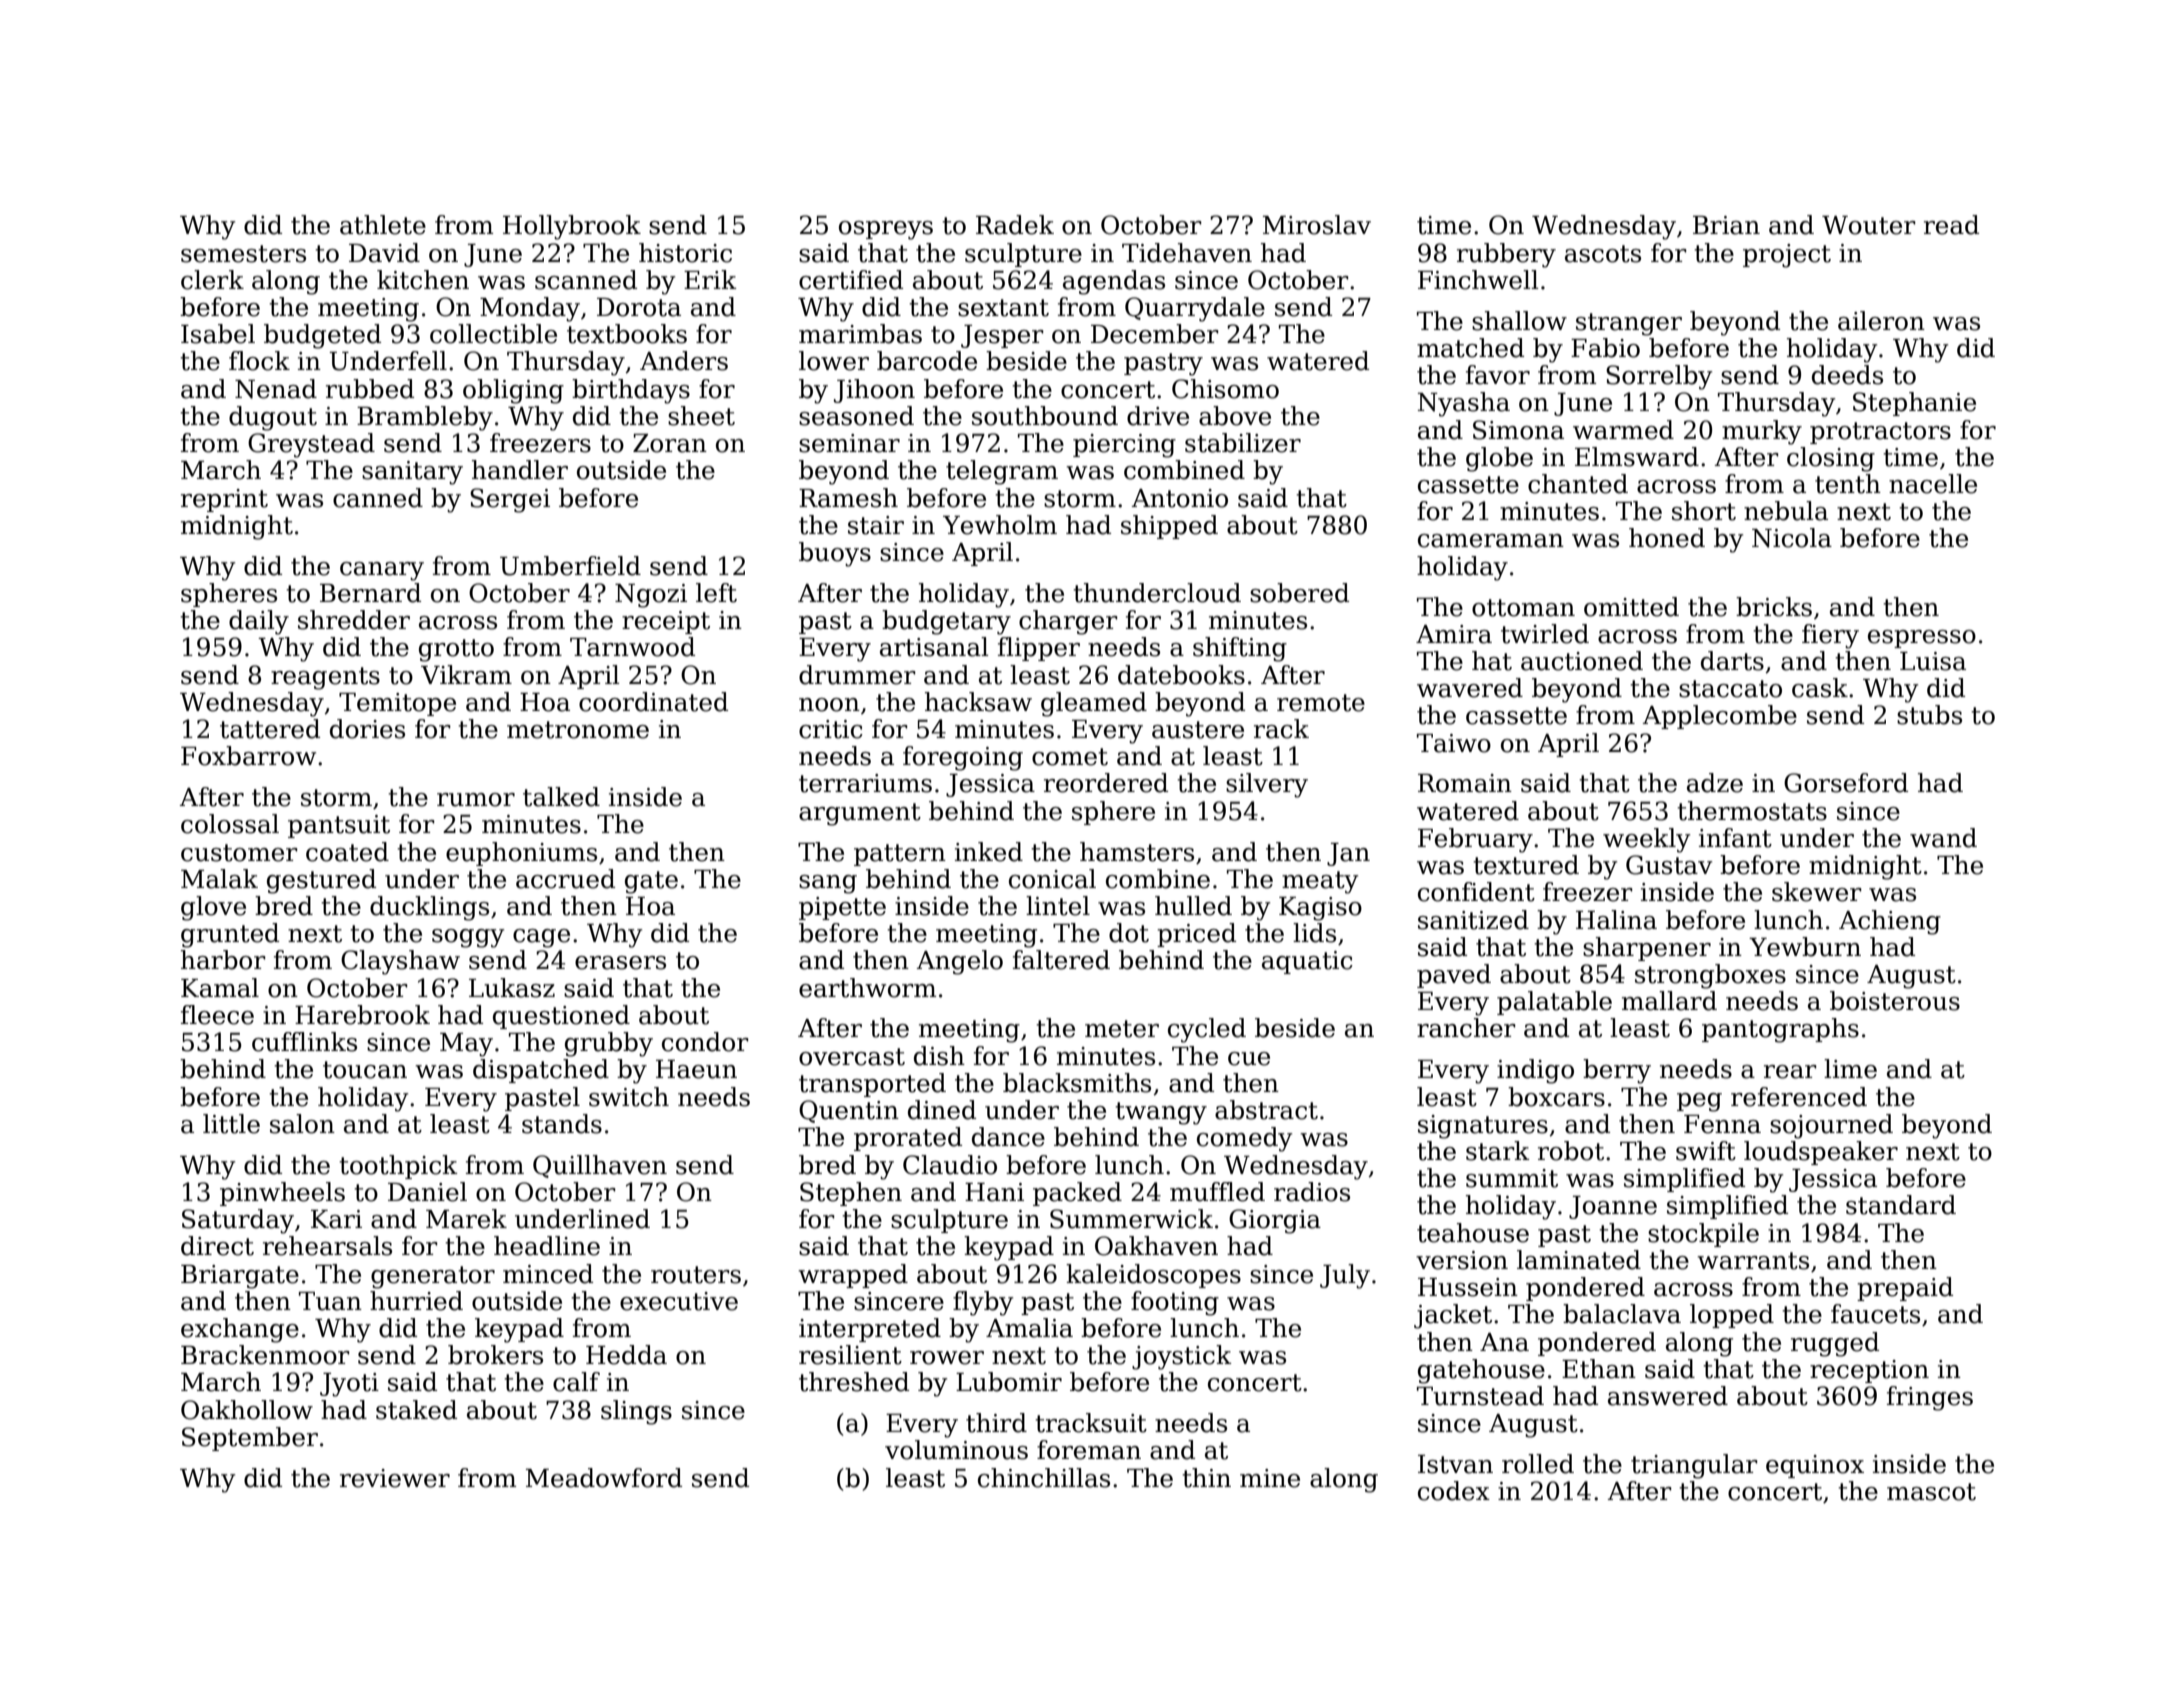 The height and width of the page is (1683, 2178). Describe the element at coordinates (240, 1330) in the page. I see `exchange` at that location.
